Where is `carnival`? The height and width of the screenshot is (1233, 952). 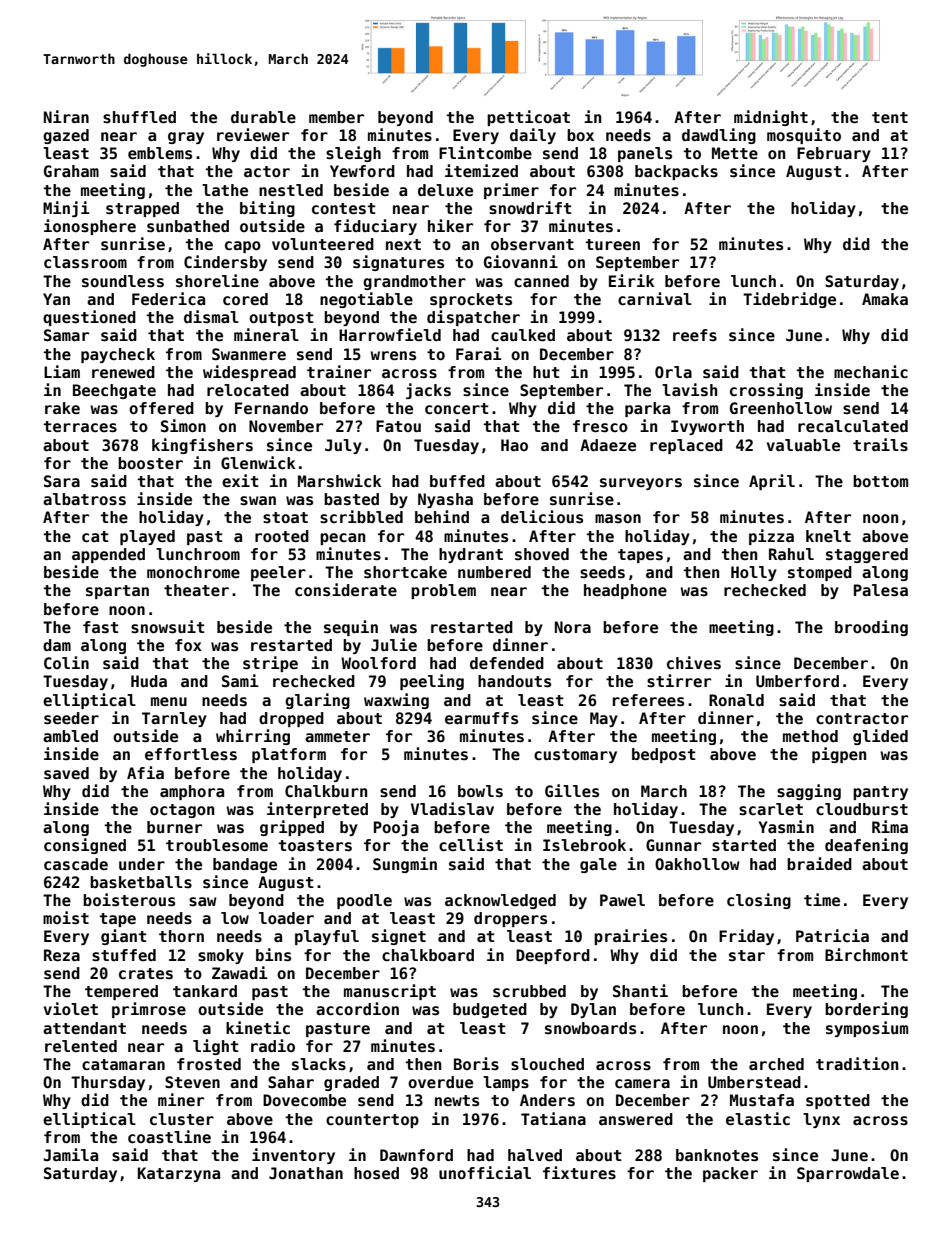 carnival is located at coordinates (655, 298).
